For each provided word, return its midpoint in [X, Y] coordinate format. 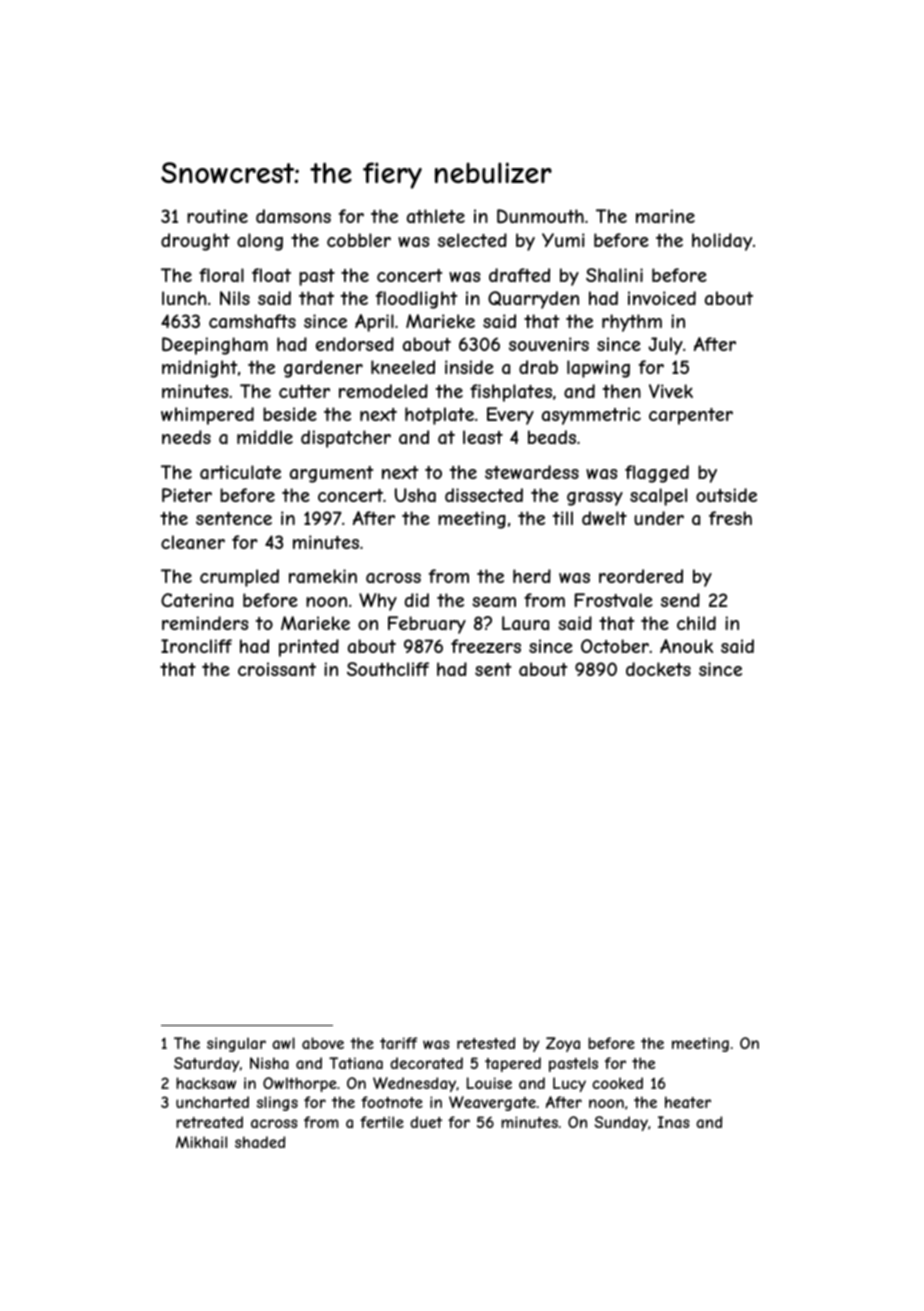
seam [494, 602]
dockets [658, 669]
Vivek [671, 391]
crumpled [239, 578]
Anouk [686, 646]
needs [186, 437]
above [323, 1043]
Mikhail [201, 1142]
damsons [293, 216]
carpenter [691, 416]
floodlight [416, 300]
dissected [484, 495]
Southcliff [388, 669]
